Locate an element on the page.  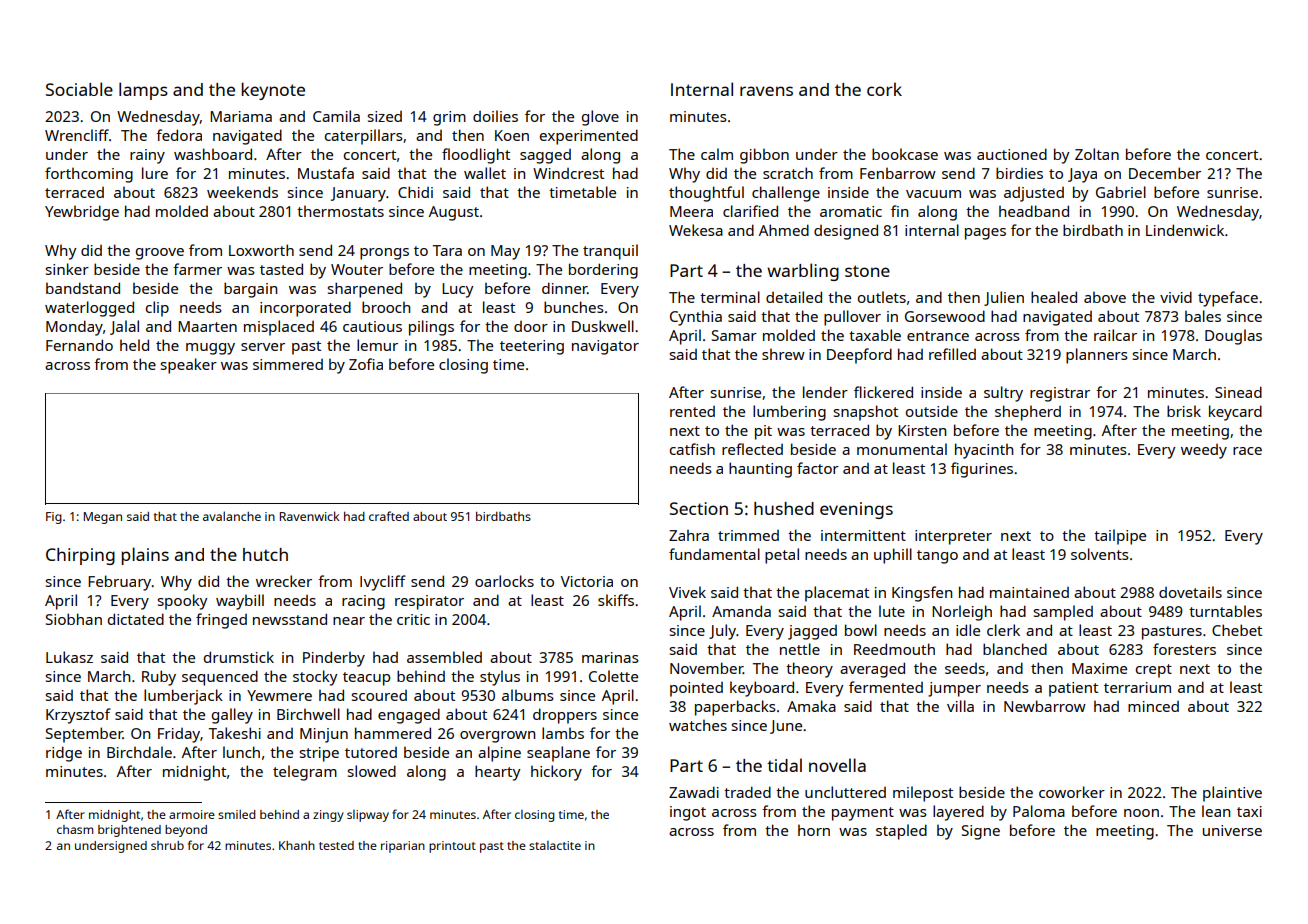
zingy is located at coordinates (328, 816).
